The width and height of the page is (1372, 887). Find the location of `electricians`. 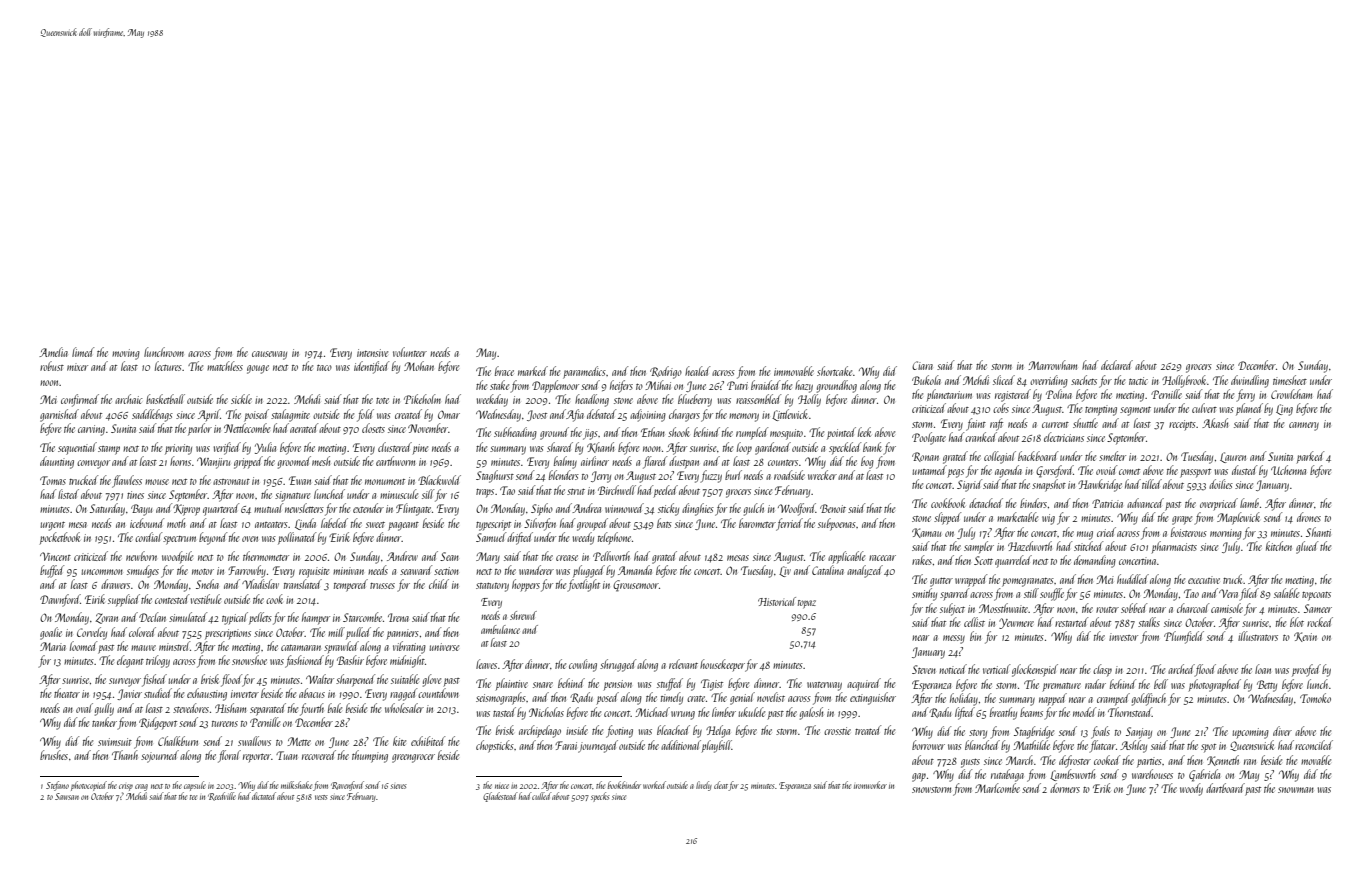

electricians is located at coordinates (1064, 437).
